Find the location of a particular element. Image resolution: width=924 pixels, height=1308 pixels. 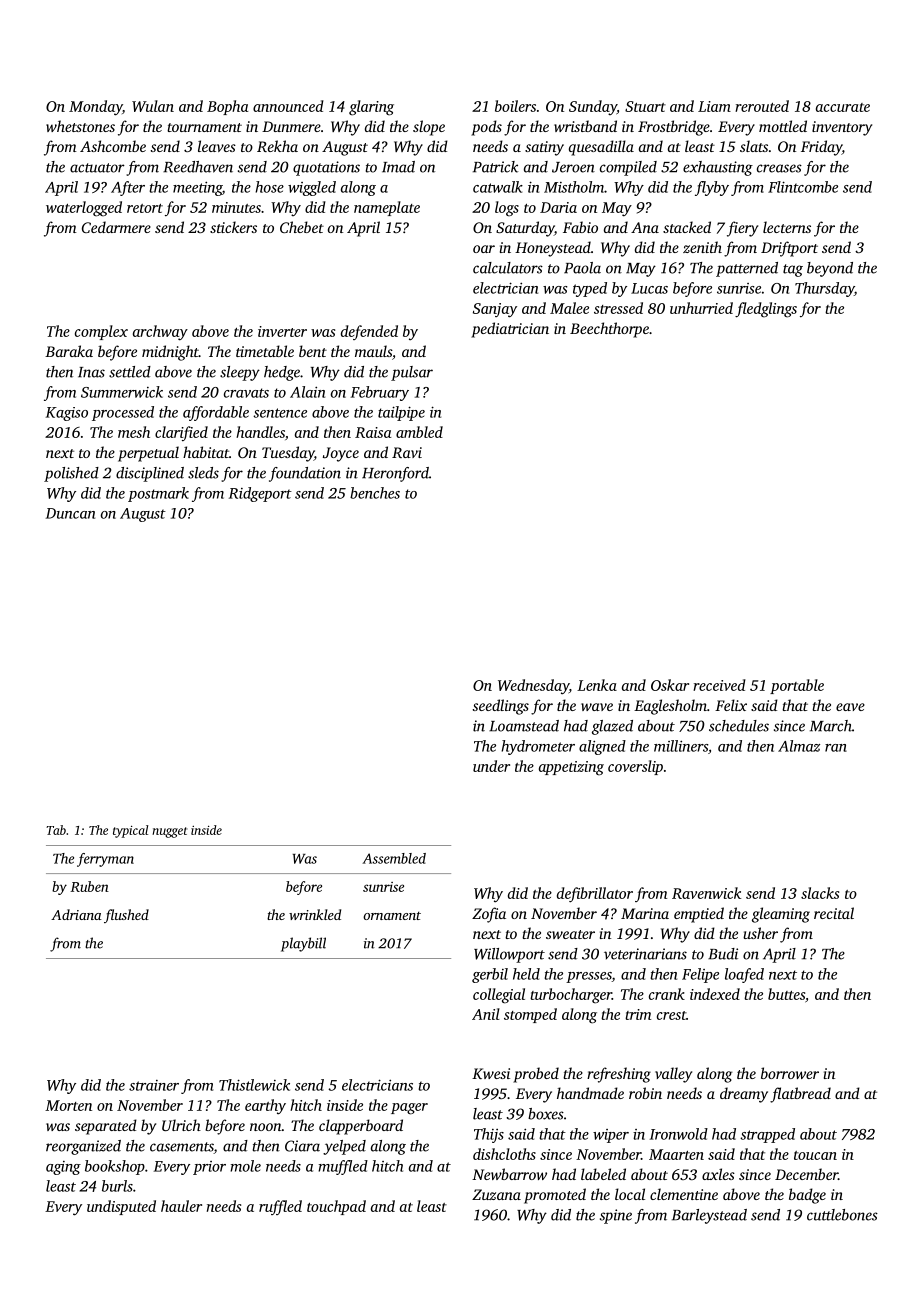

gerbil is located at coordinates (490, 975).
